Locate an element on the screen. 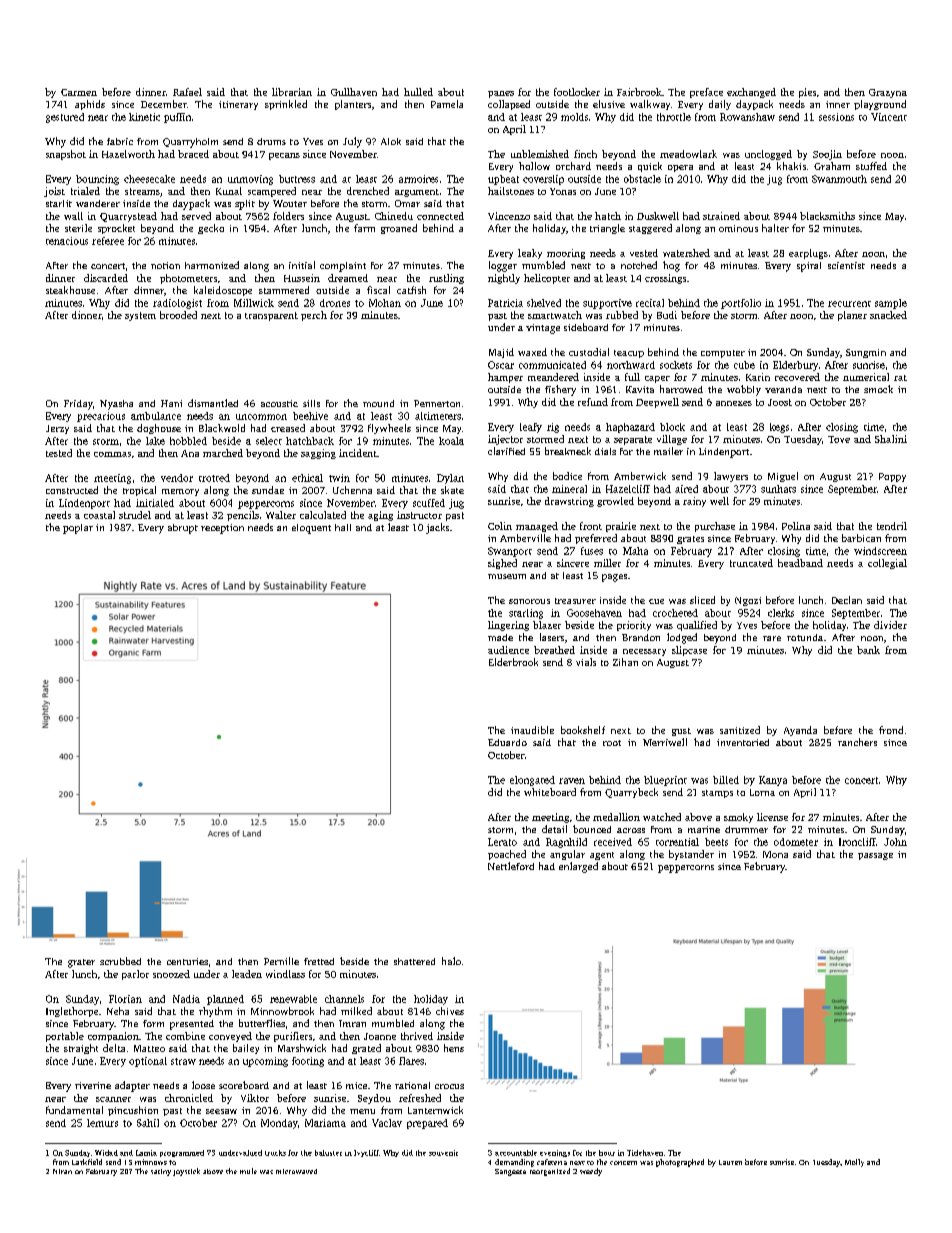 The width and height of the screenshot is (952, 1233). veranda is located at coordinates (783, 389).
